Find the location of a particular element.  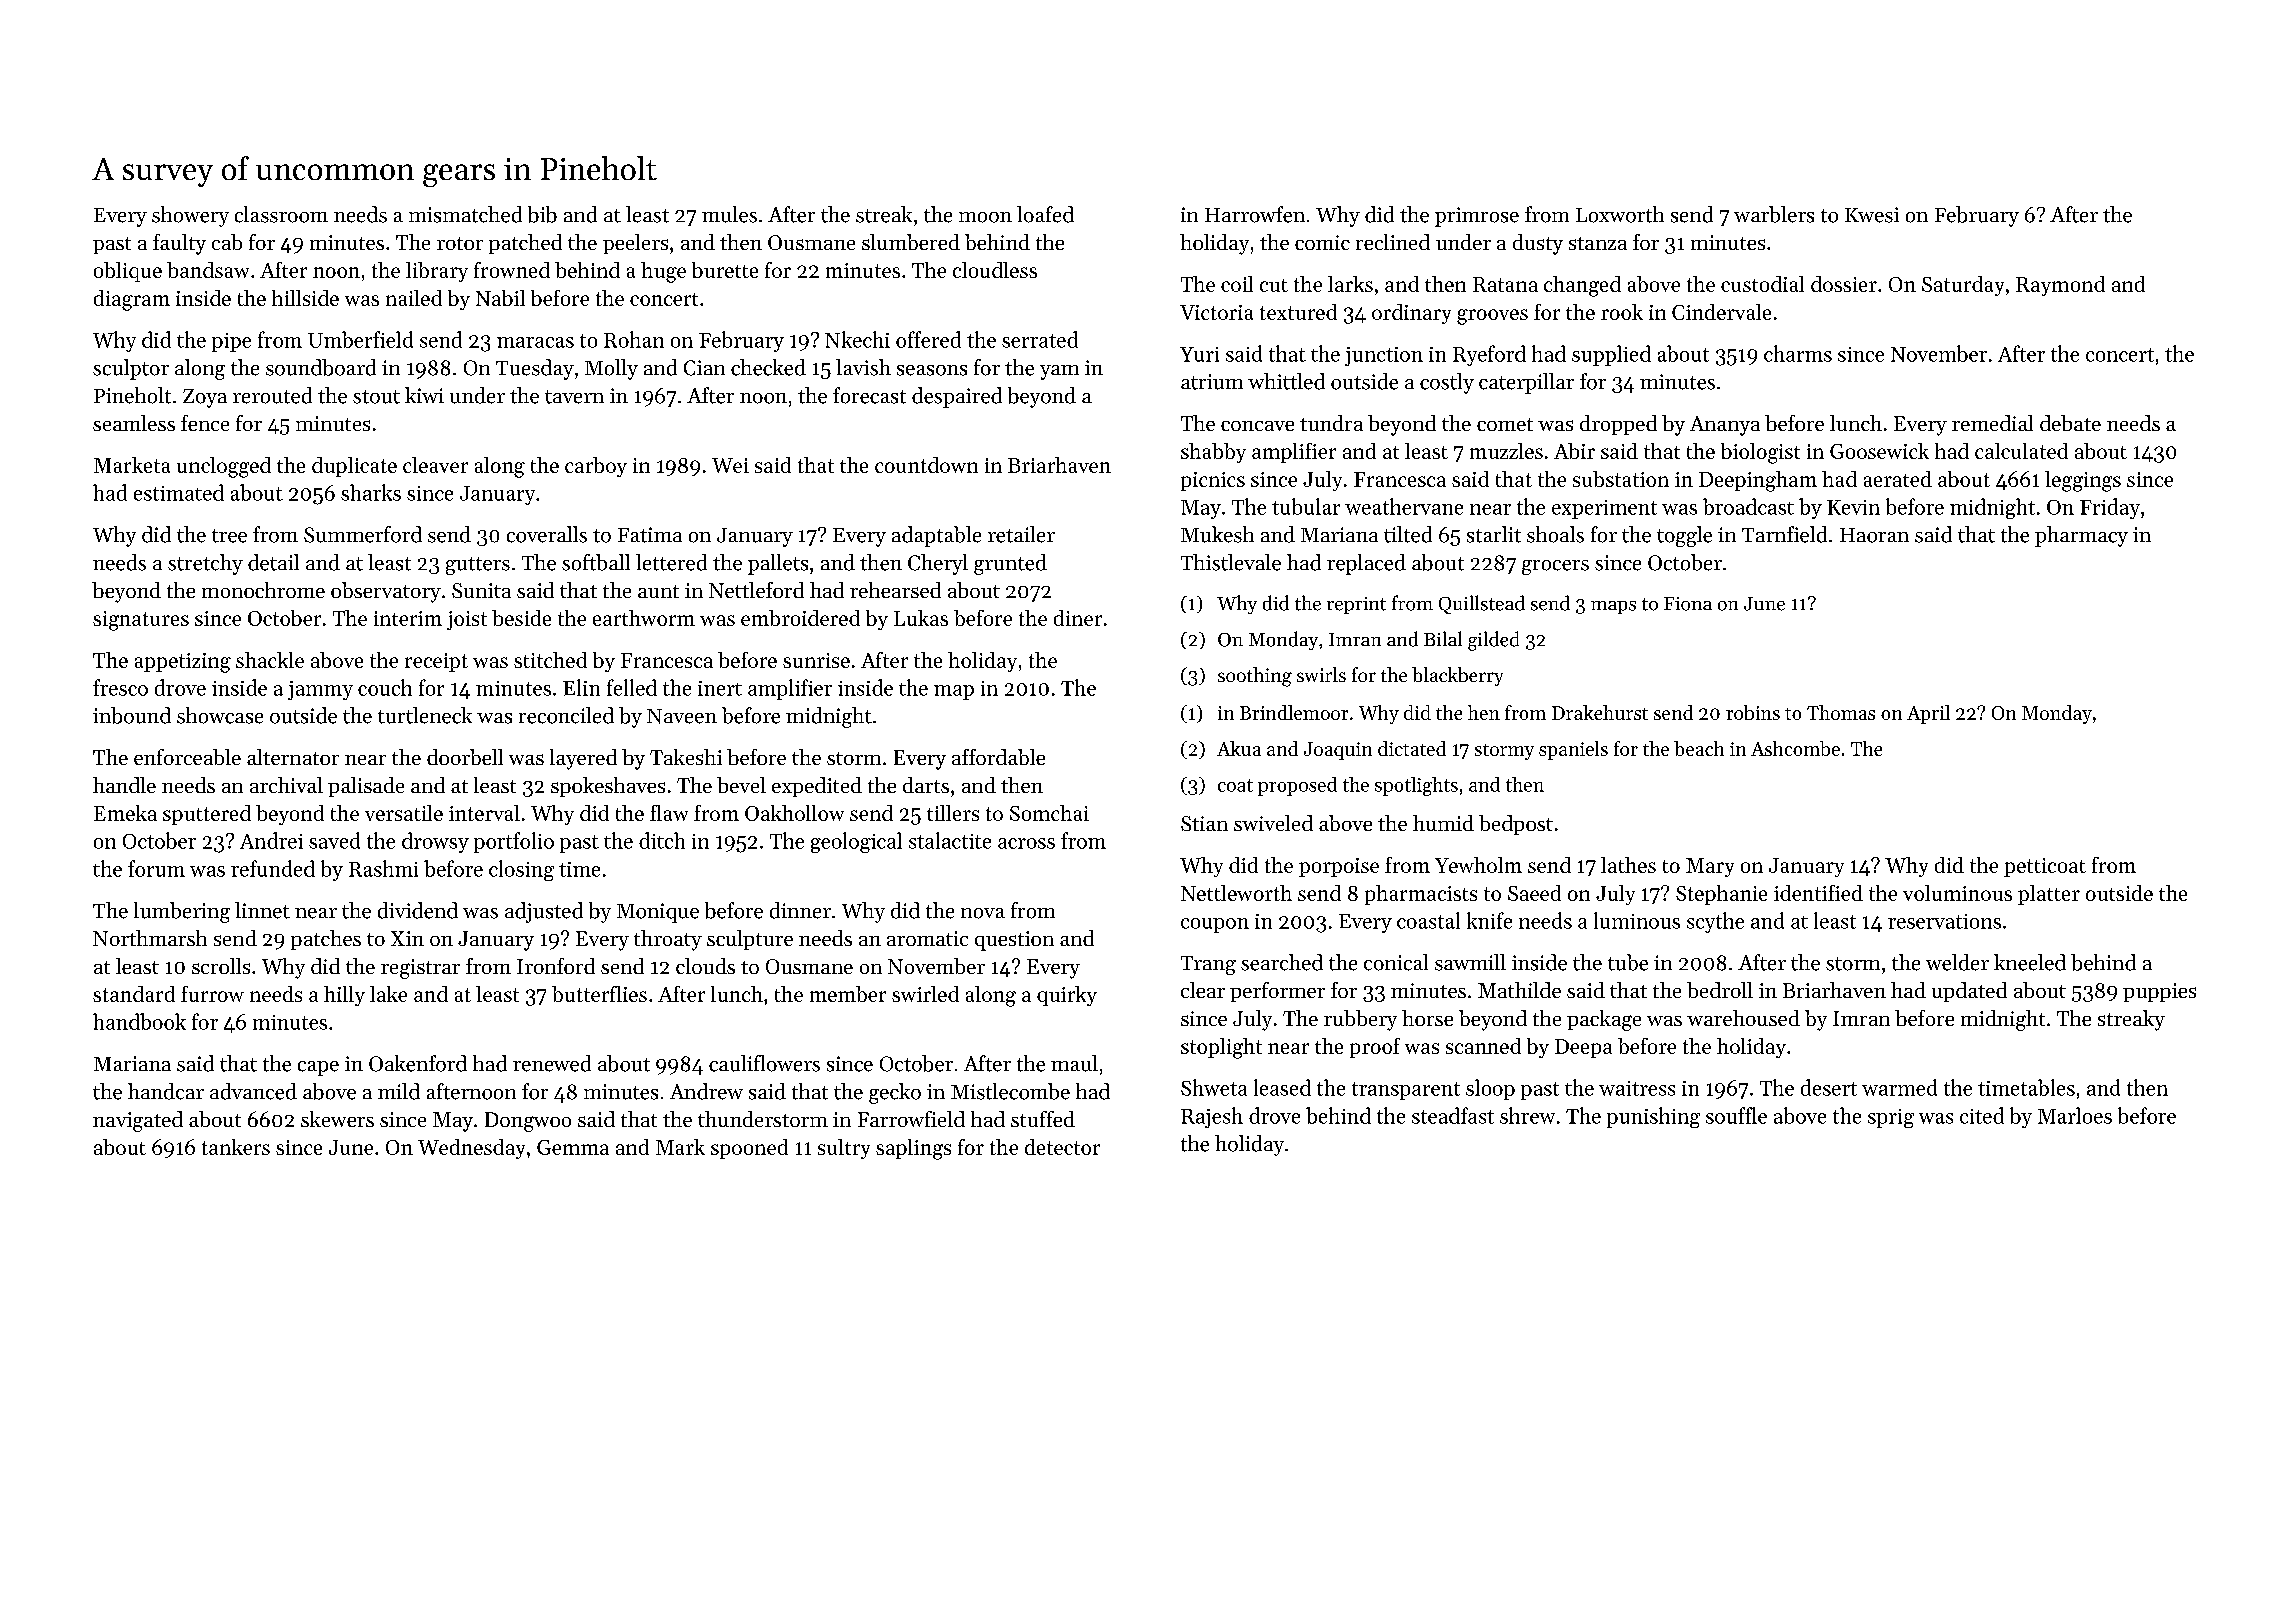

Cheryl is located at coordinates (938, 564).
